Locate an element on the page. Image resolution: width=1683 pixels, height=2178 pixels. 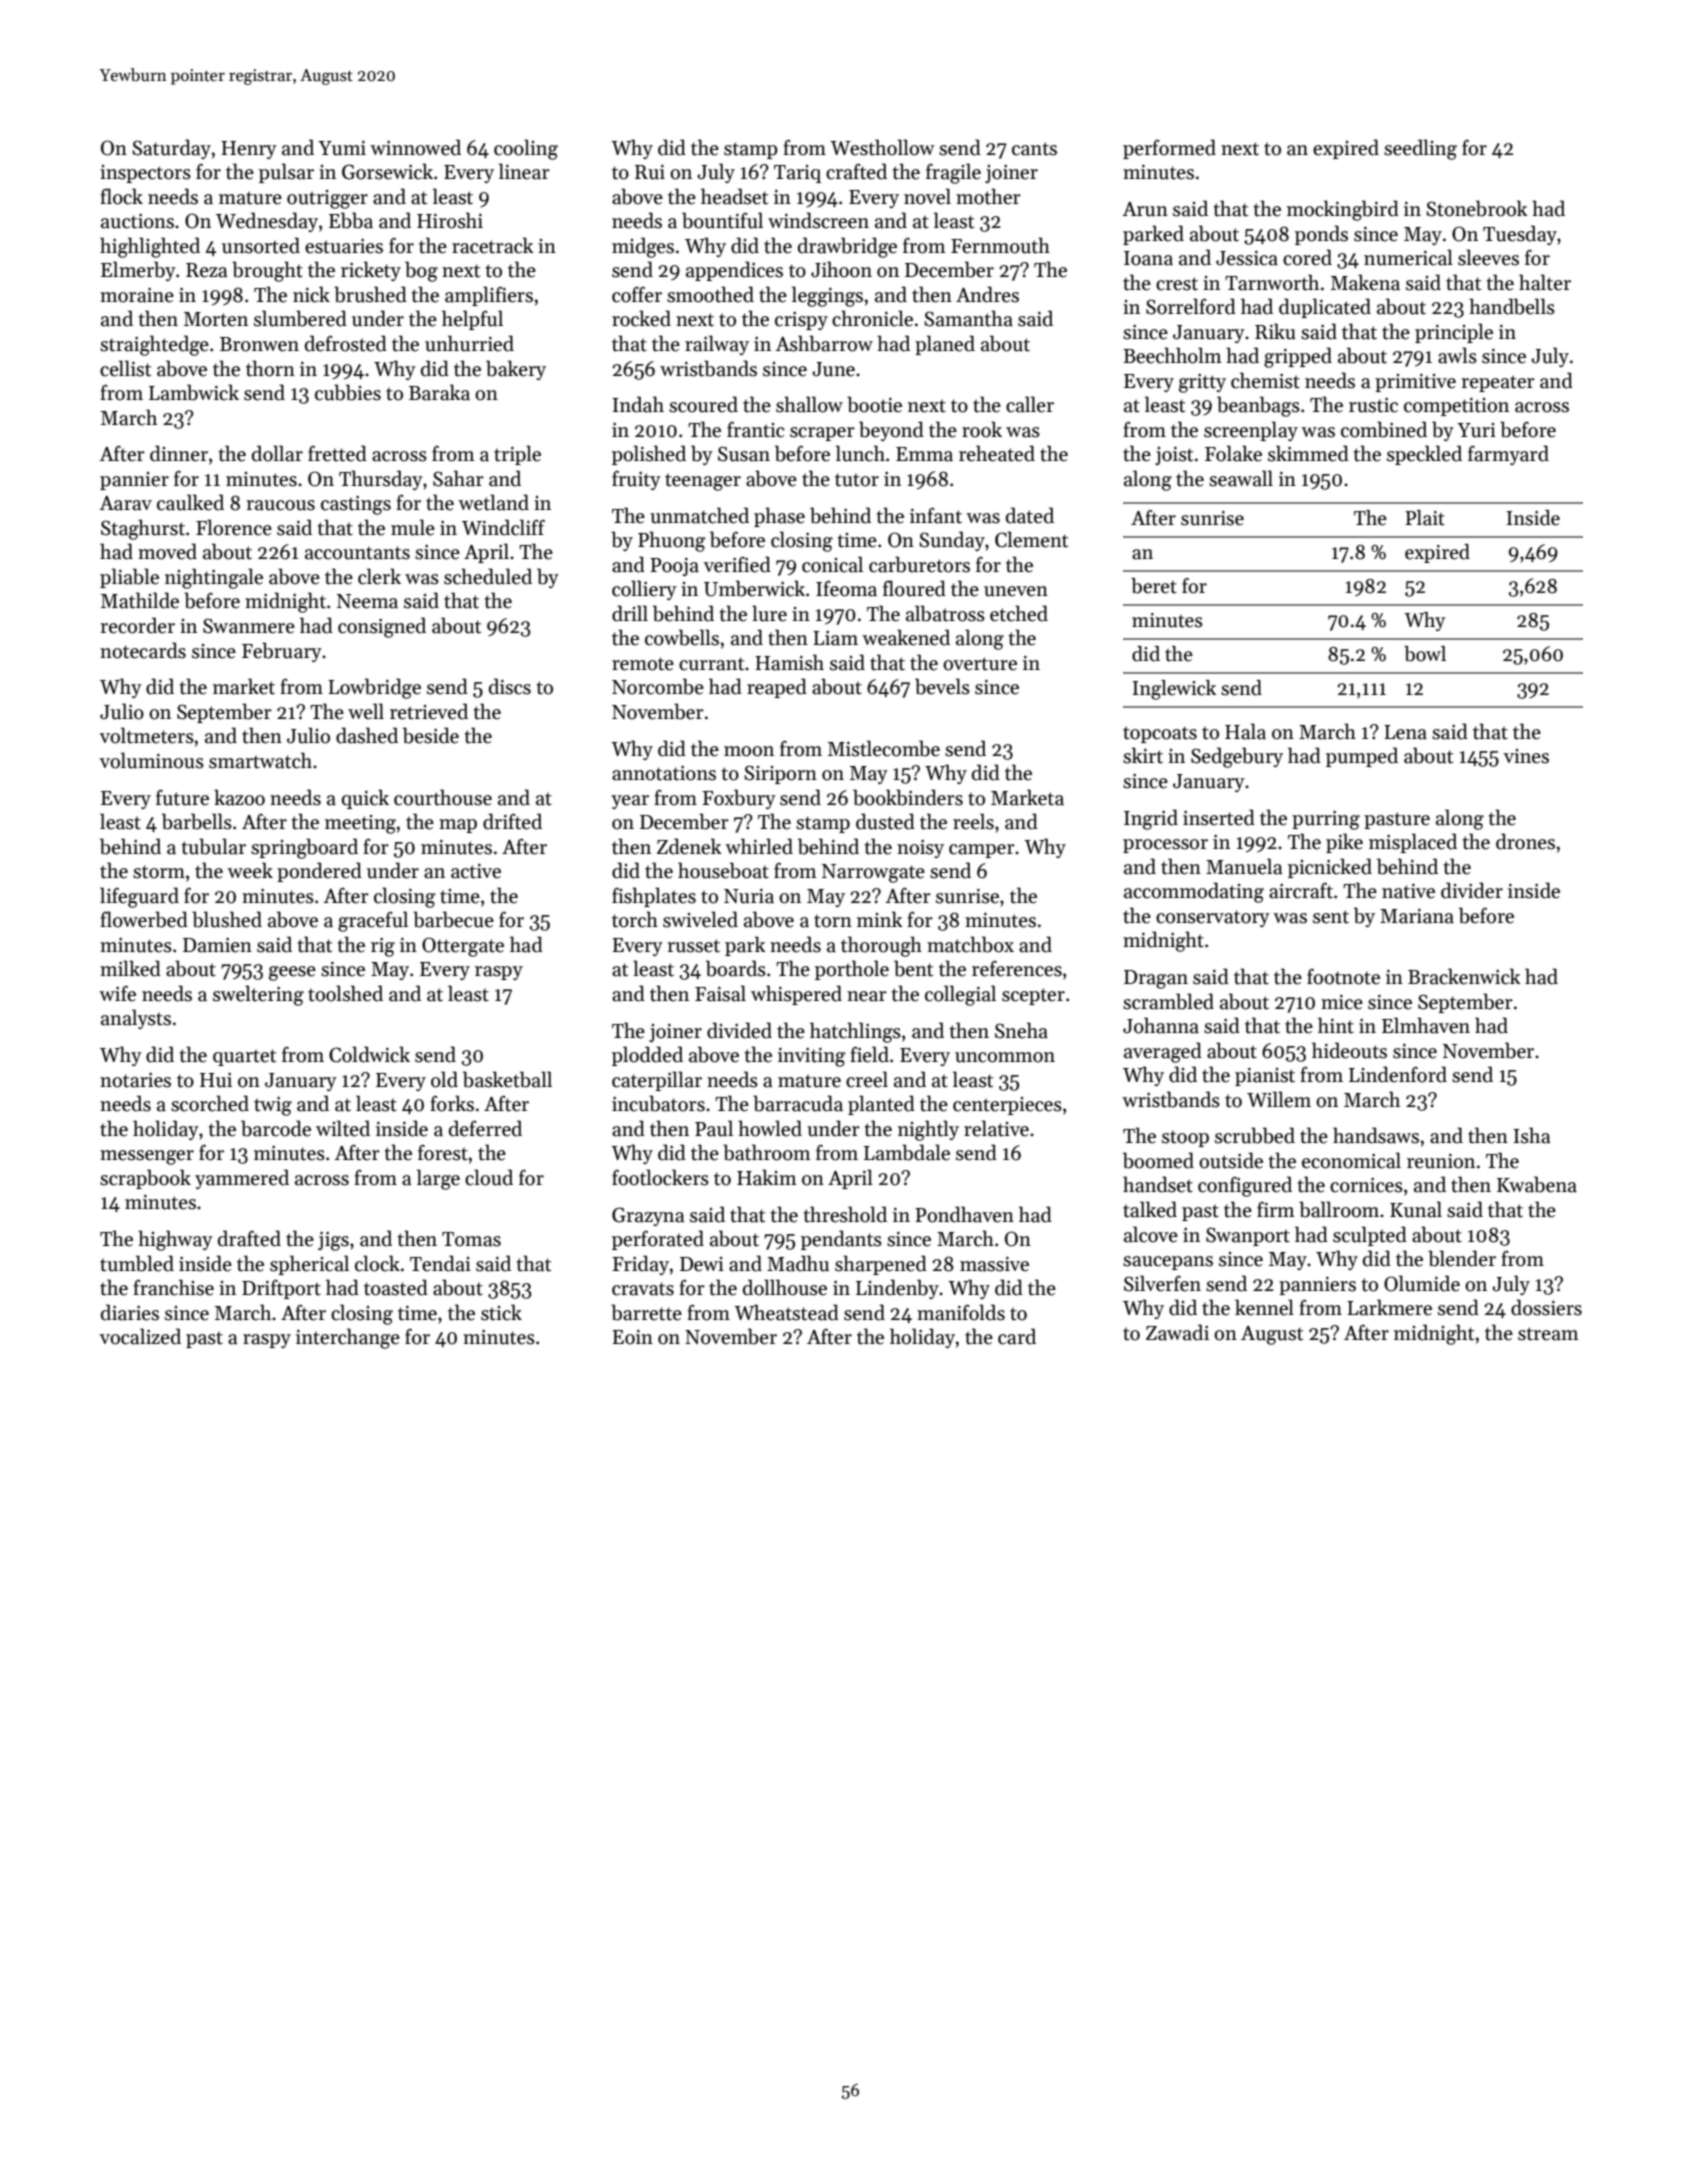
highlighted is located at coordinates (150, 247).
